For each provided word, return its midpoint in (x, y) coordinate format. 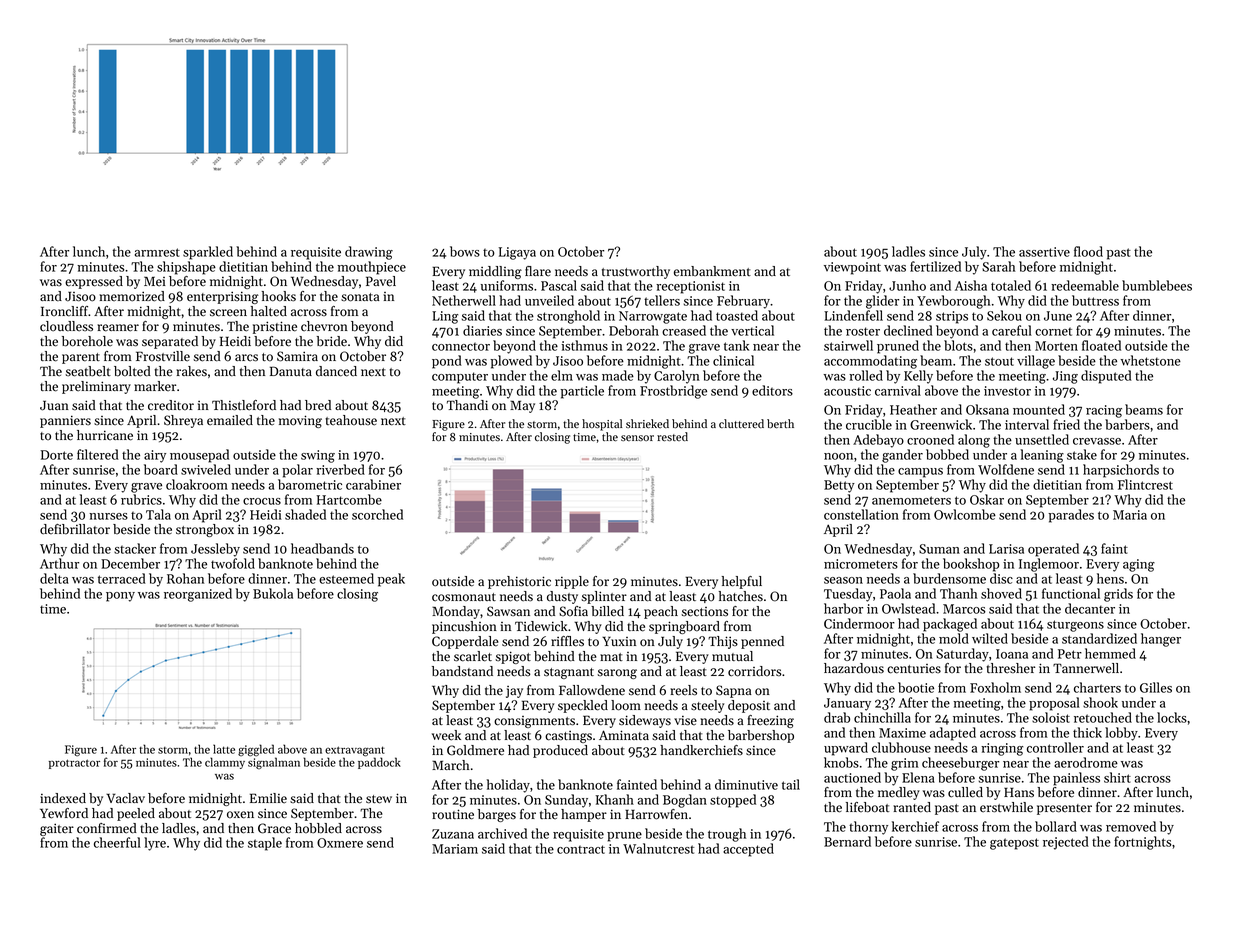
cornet (1053, 332)
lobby (1121, 734)
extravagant (355, 751)
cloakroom (197, 484)
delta (54, 578)
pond (447, 362)
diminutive (746, 784)
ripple (572, 582)
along (974, 441)
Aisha (971, 285)
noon (838, 456)
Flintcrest (1145, 484)
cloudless (66, 326)
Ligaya (517, 253)
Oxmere (340, 843)
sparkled (208, 253)
